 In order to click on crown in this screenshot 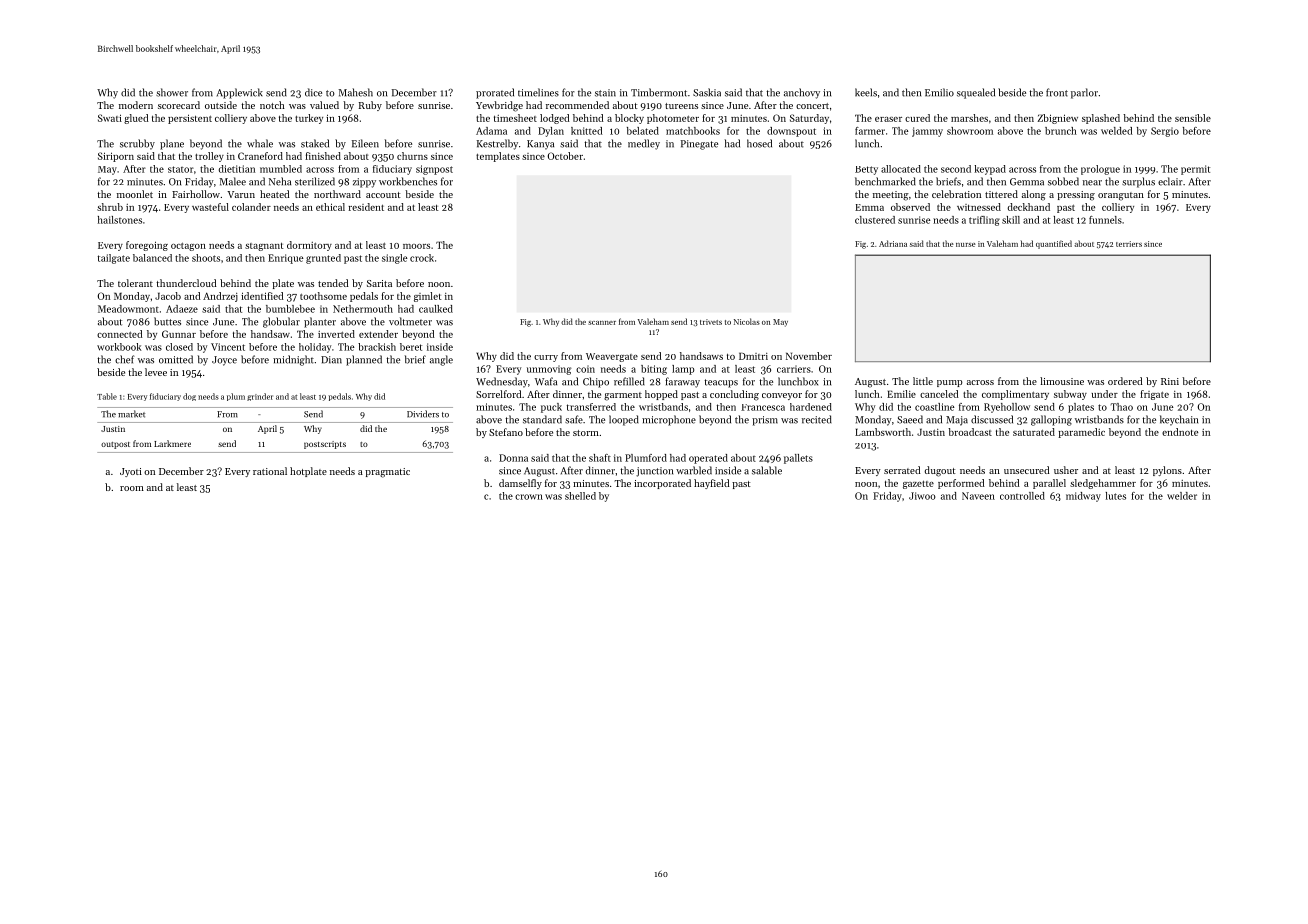, I will do `click(529, 497)`.
